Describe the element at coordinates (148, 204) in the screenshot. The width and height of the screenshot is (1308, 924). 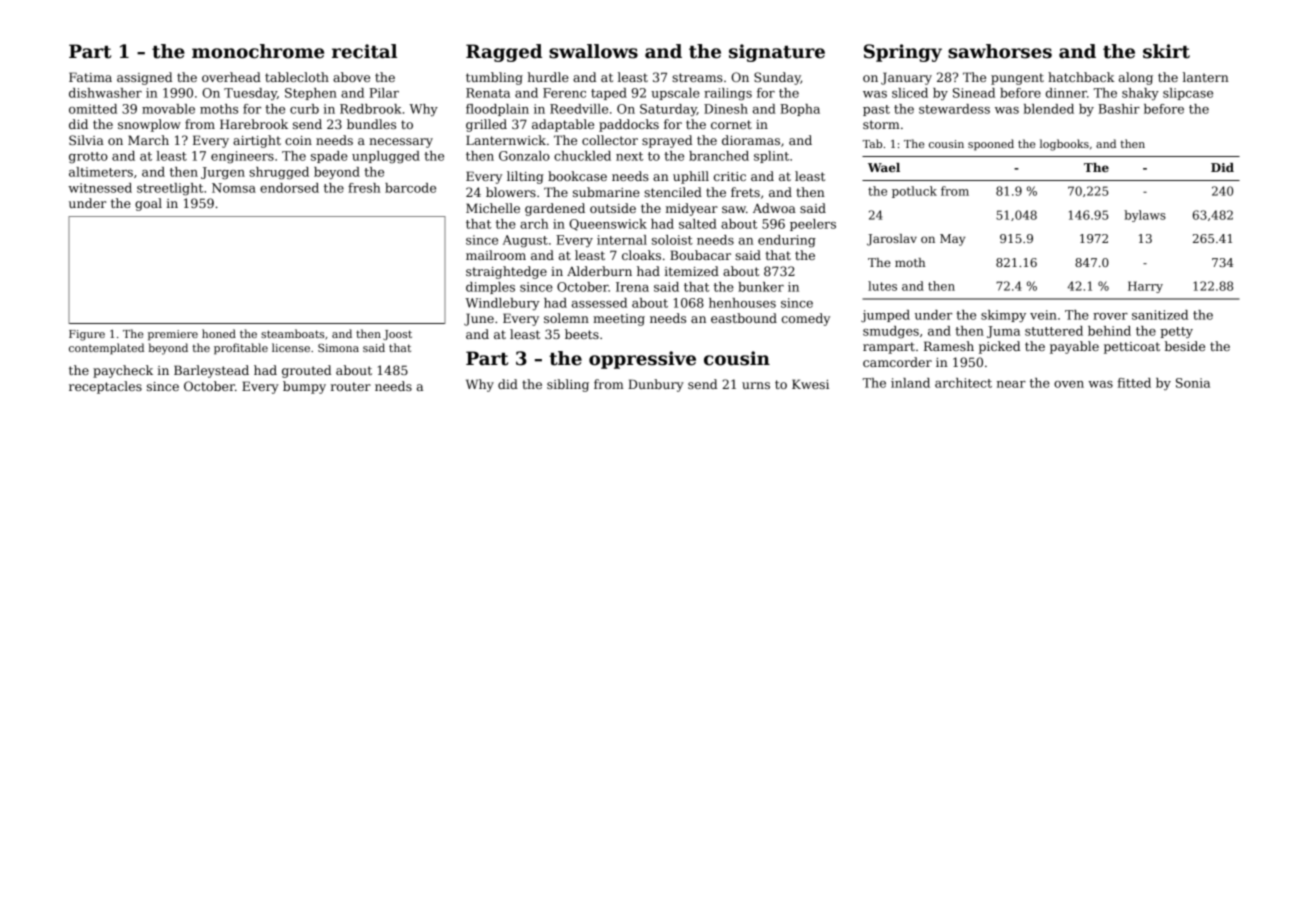
I see `goal` at that location.
